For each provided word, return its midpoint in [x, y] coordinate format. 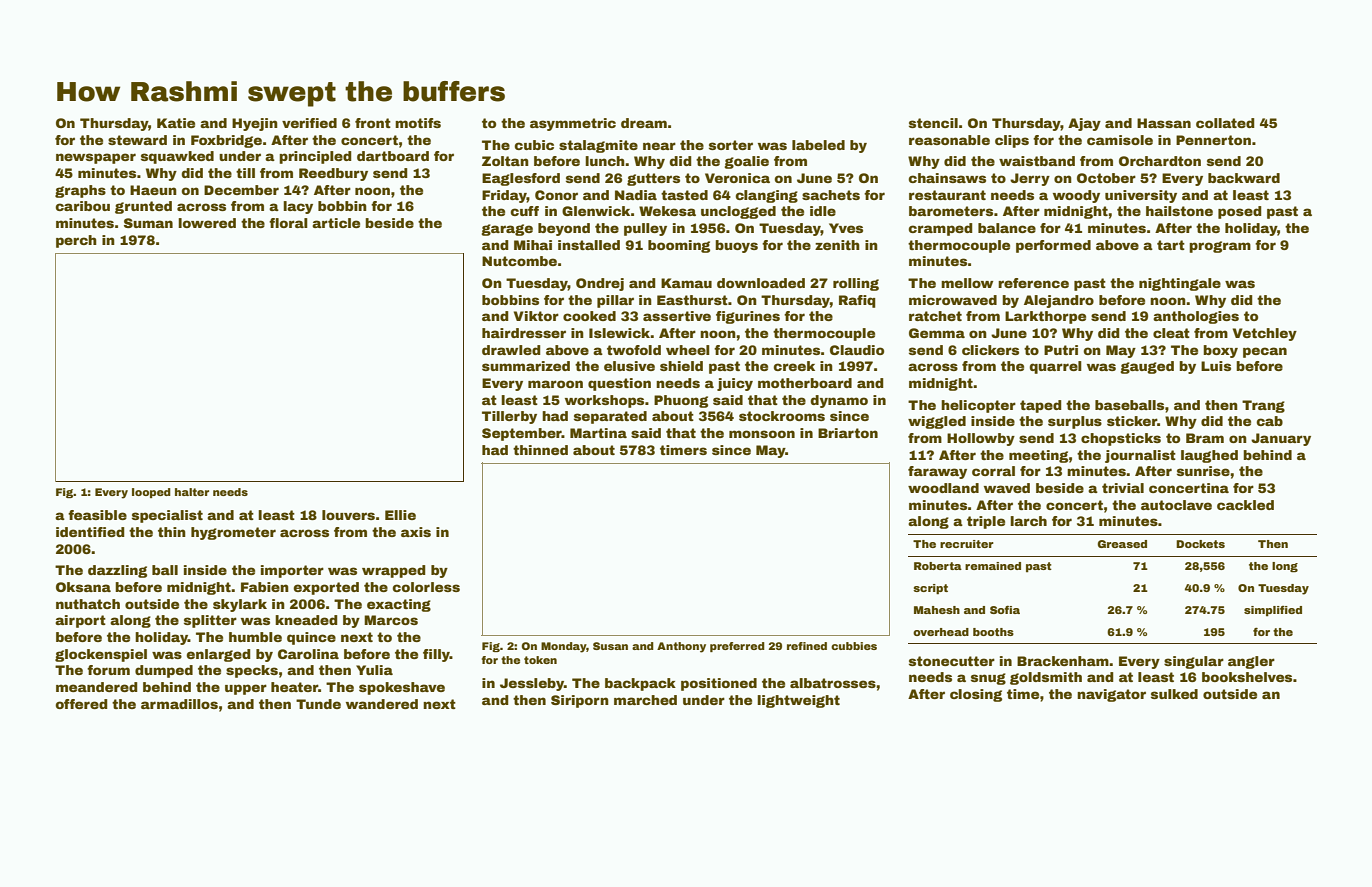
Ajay [1084, 124]
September [522, 434]
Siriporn [580, 701]
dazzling [117, 571]
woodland [943, 488]
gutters [653, 179]
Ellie [400, 515]
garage [507, 230]
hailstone [1179, 211]
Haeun [153, 190]
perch [76, 241]
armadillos [179, 704]
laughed [1209, 456]
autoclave [1176, 505]
